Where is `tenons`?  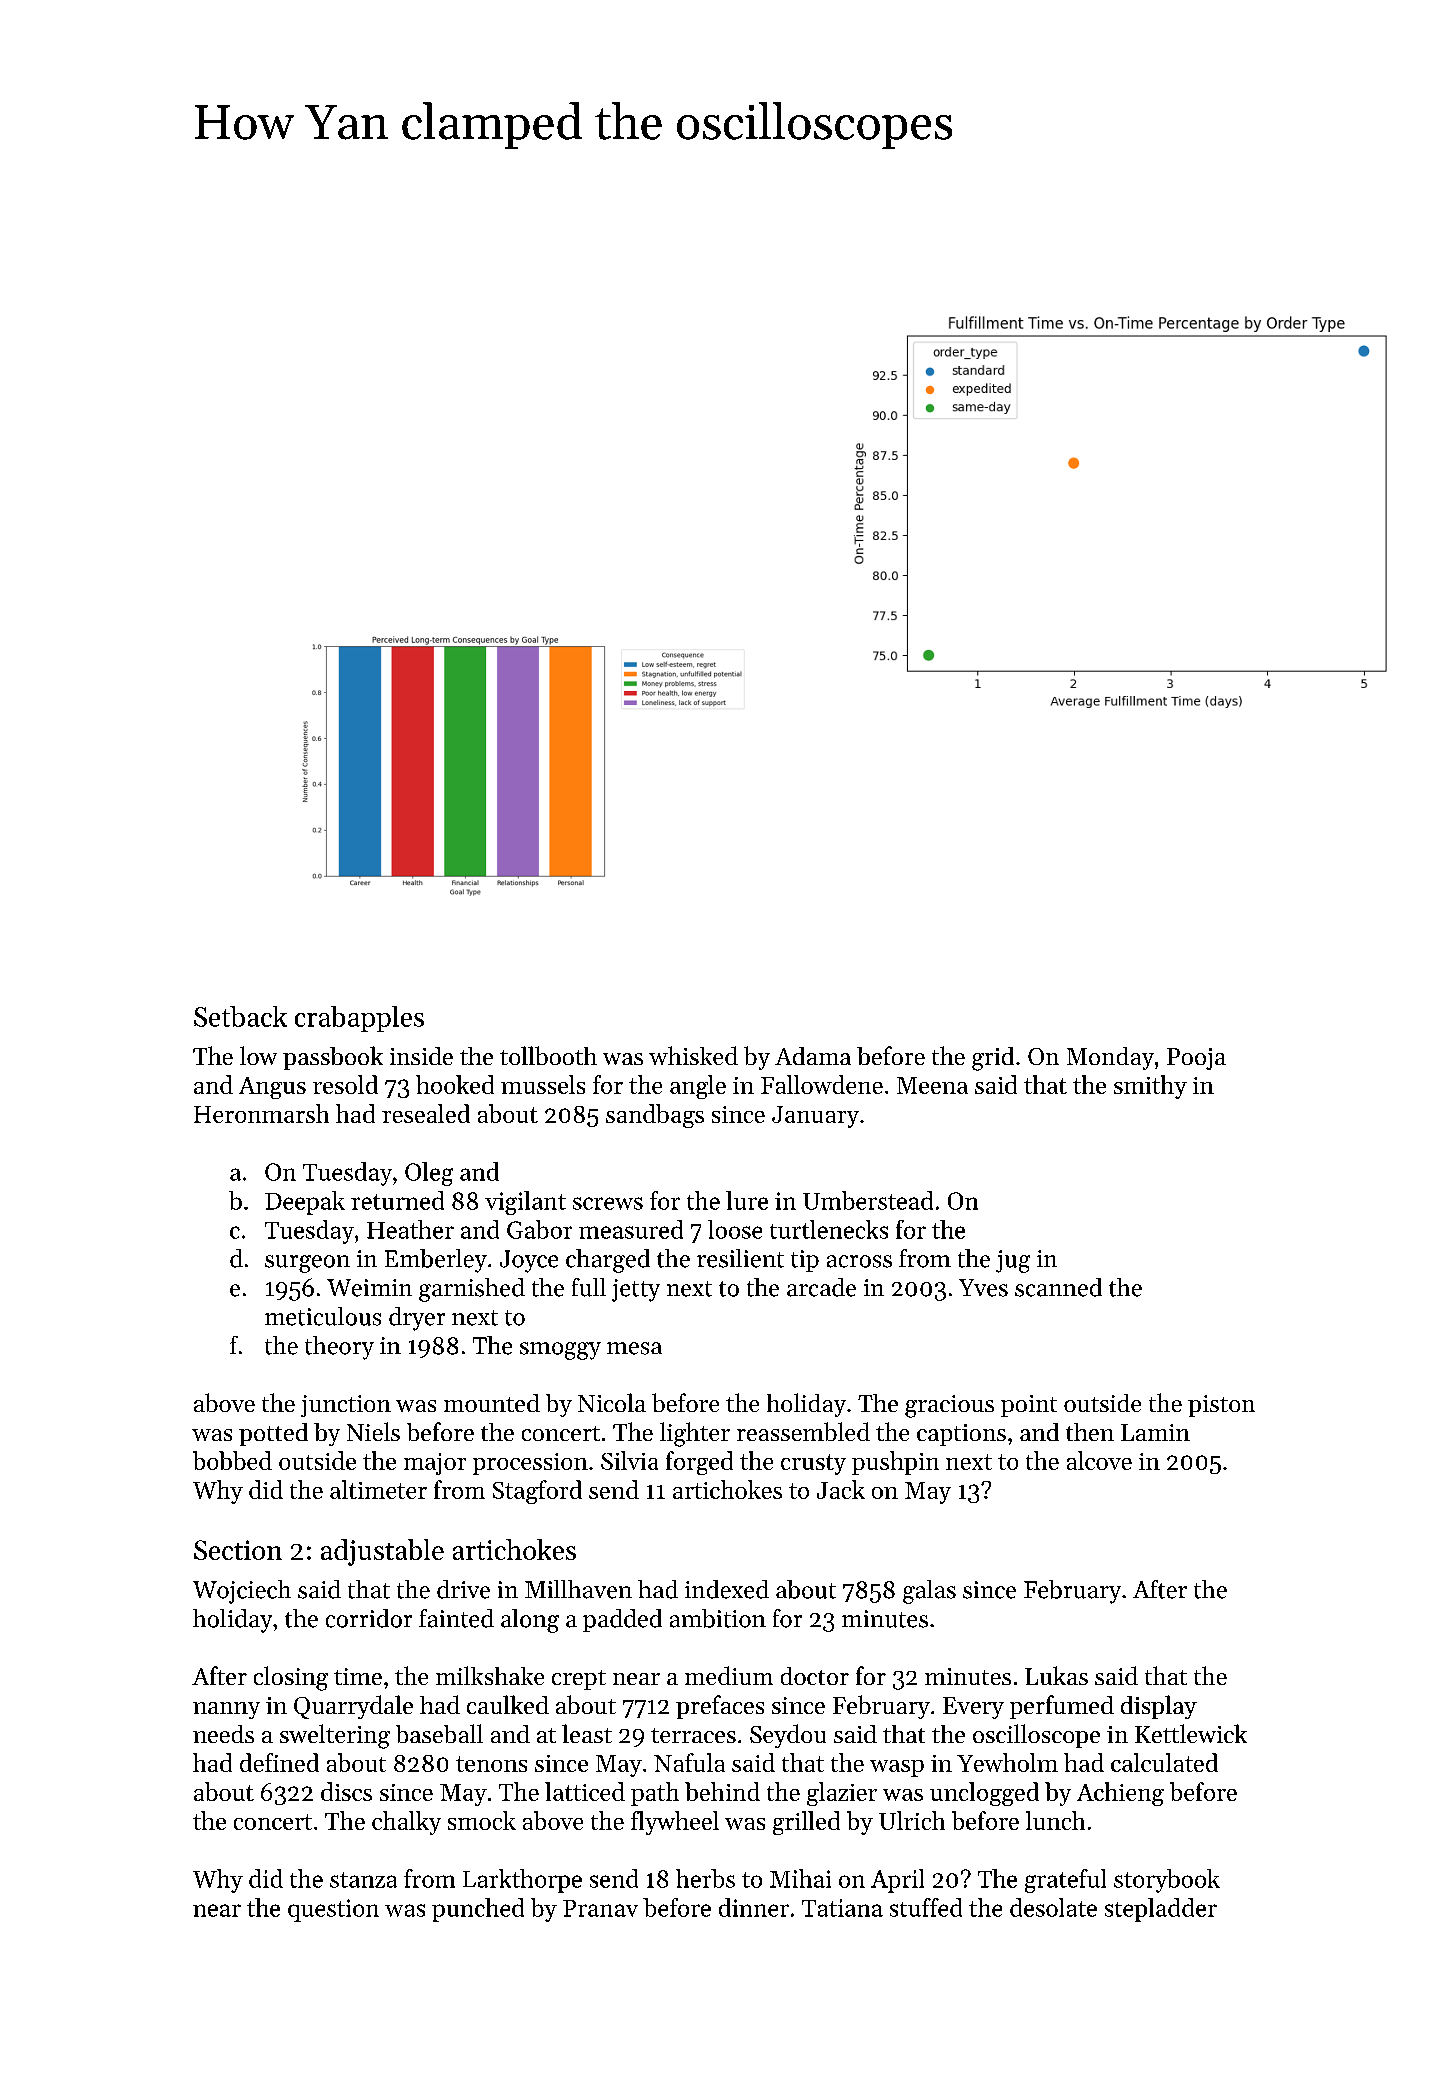 tenons is located at coordinates (491, 1764).
